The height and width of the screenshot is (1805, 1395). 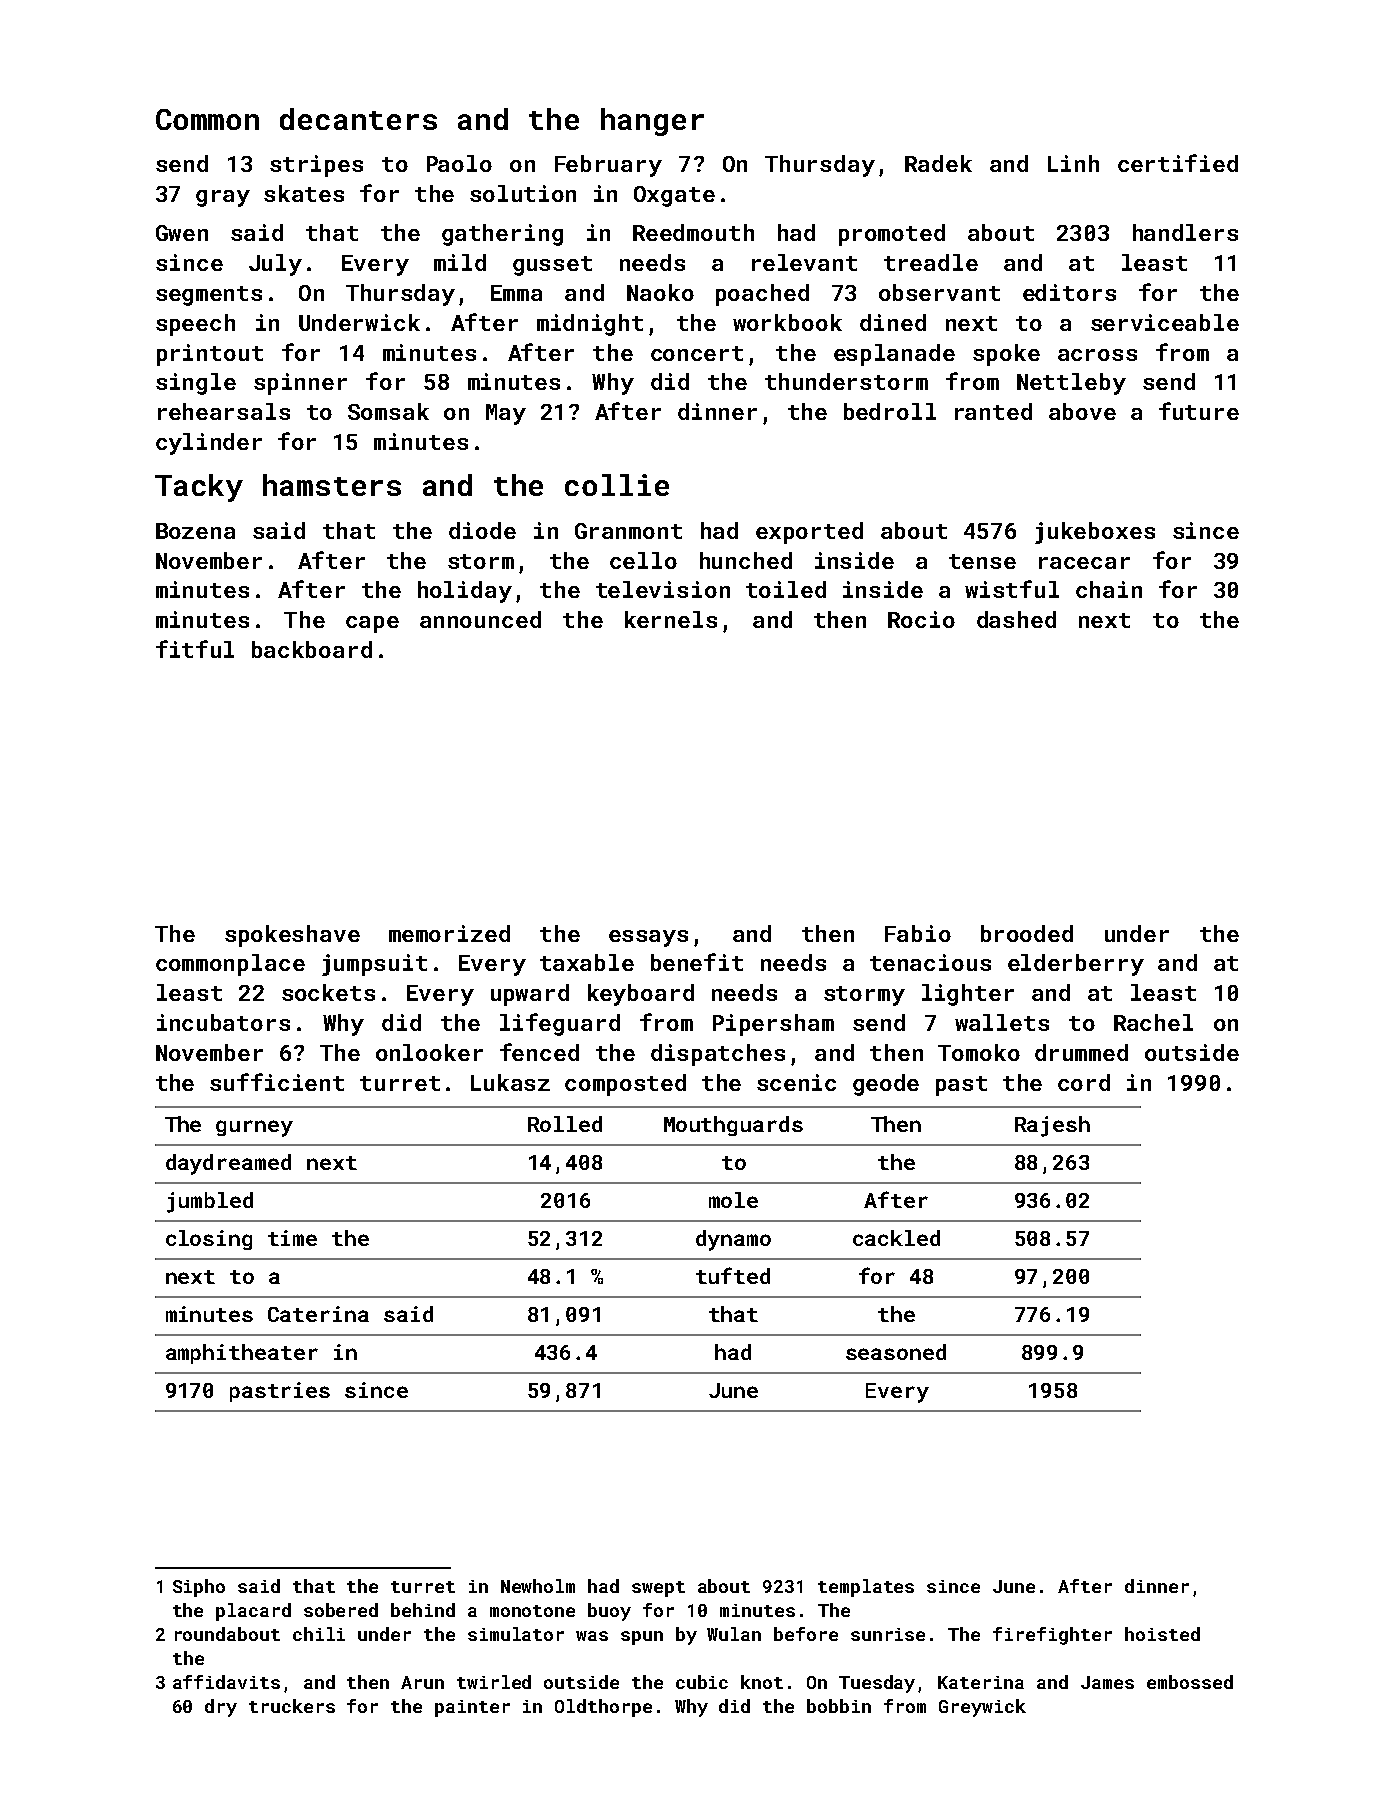 What do you see at coordinates (1165, 322) in the screenshot?
I see `serviceable` at bounding box center [1165, 322].
